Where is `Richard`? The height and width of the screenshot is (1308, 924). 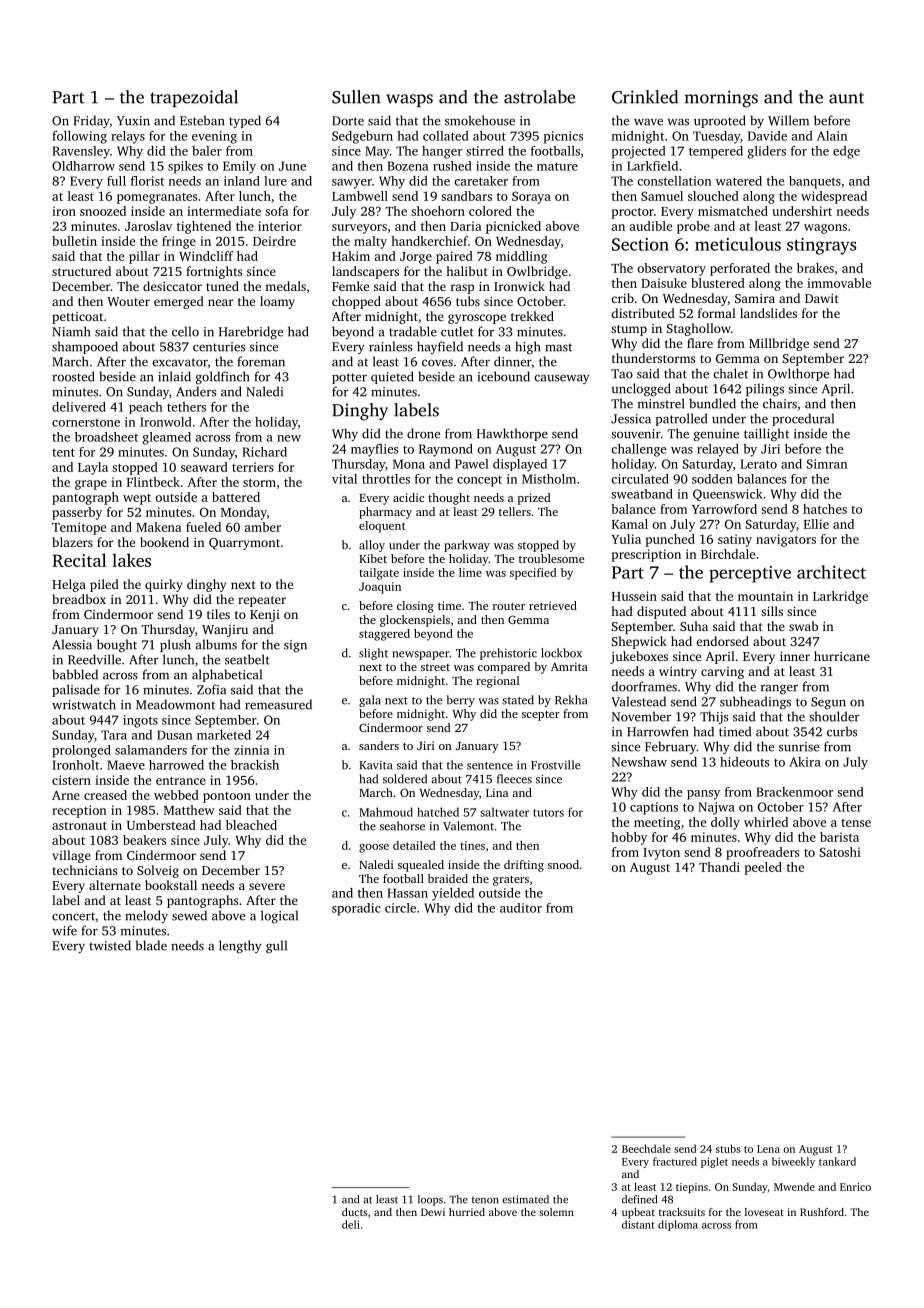 Richard is located at coordinates (264, 452).
